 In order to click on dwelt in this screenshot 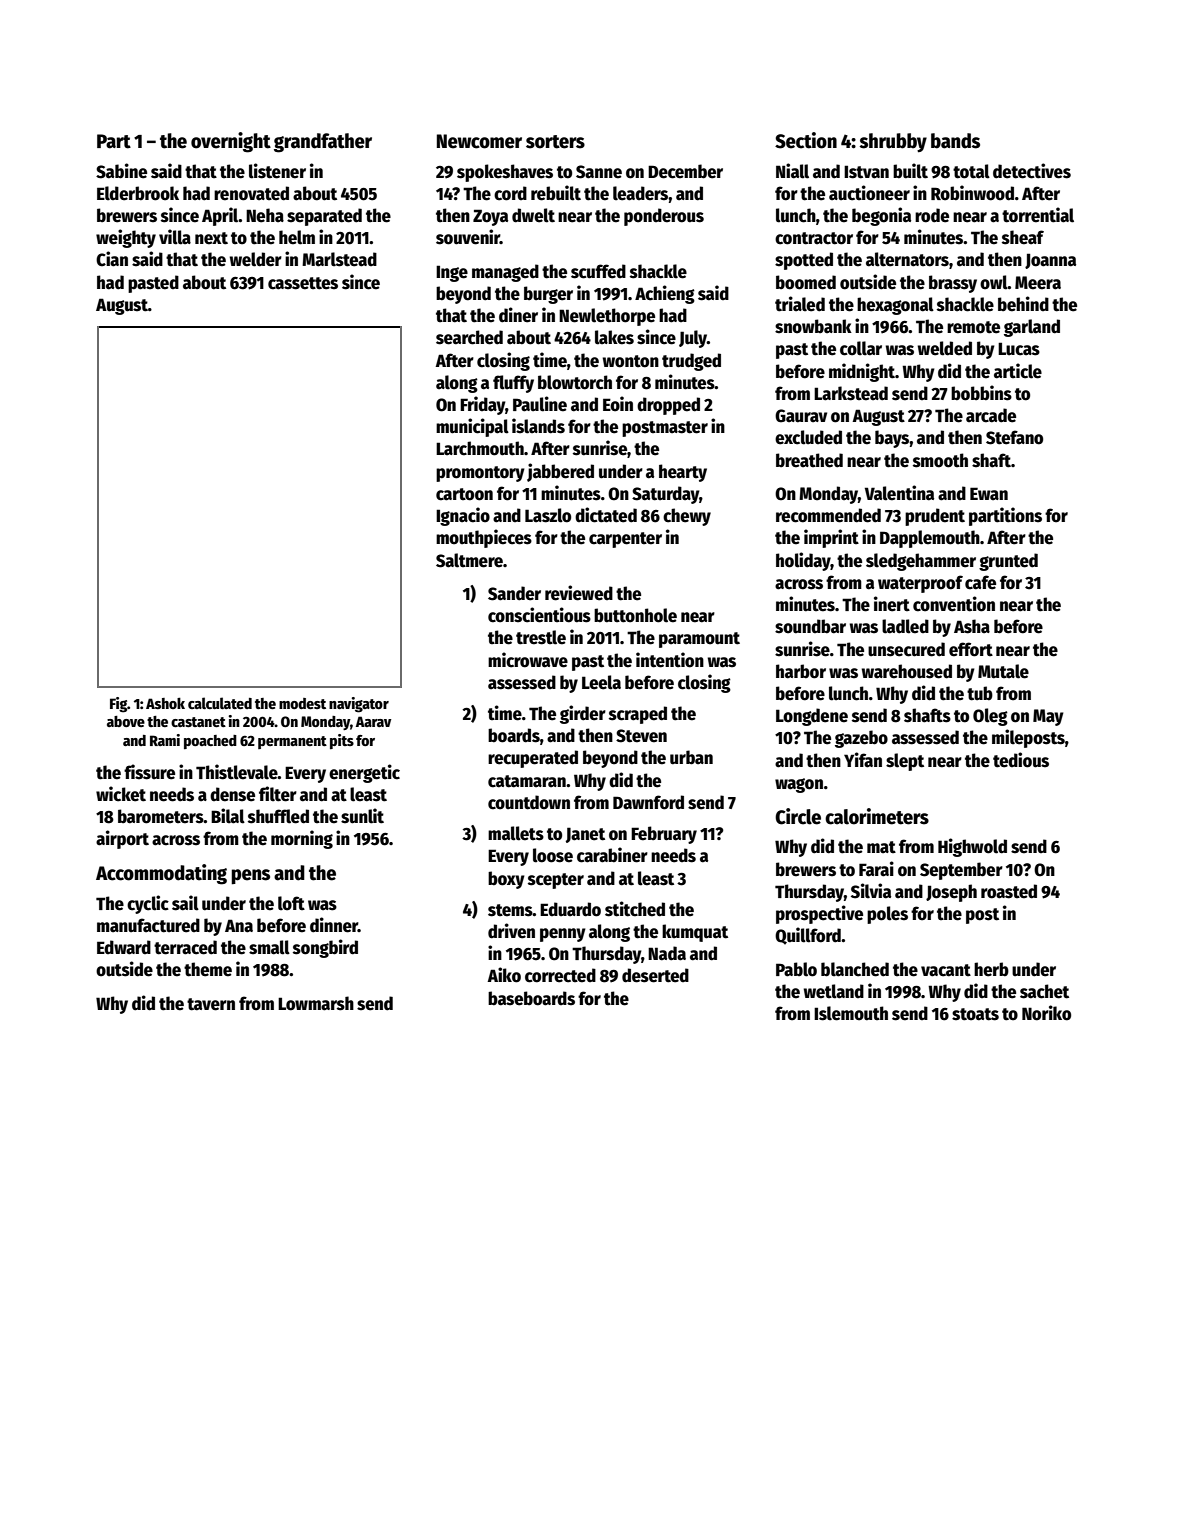, I will do `click(533, 215)`.
